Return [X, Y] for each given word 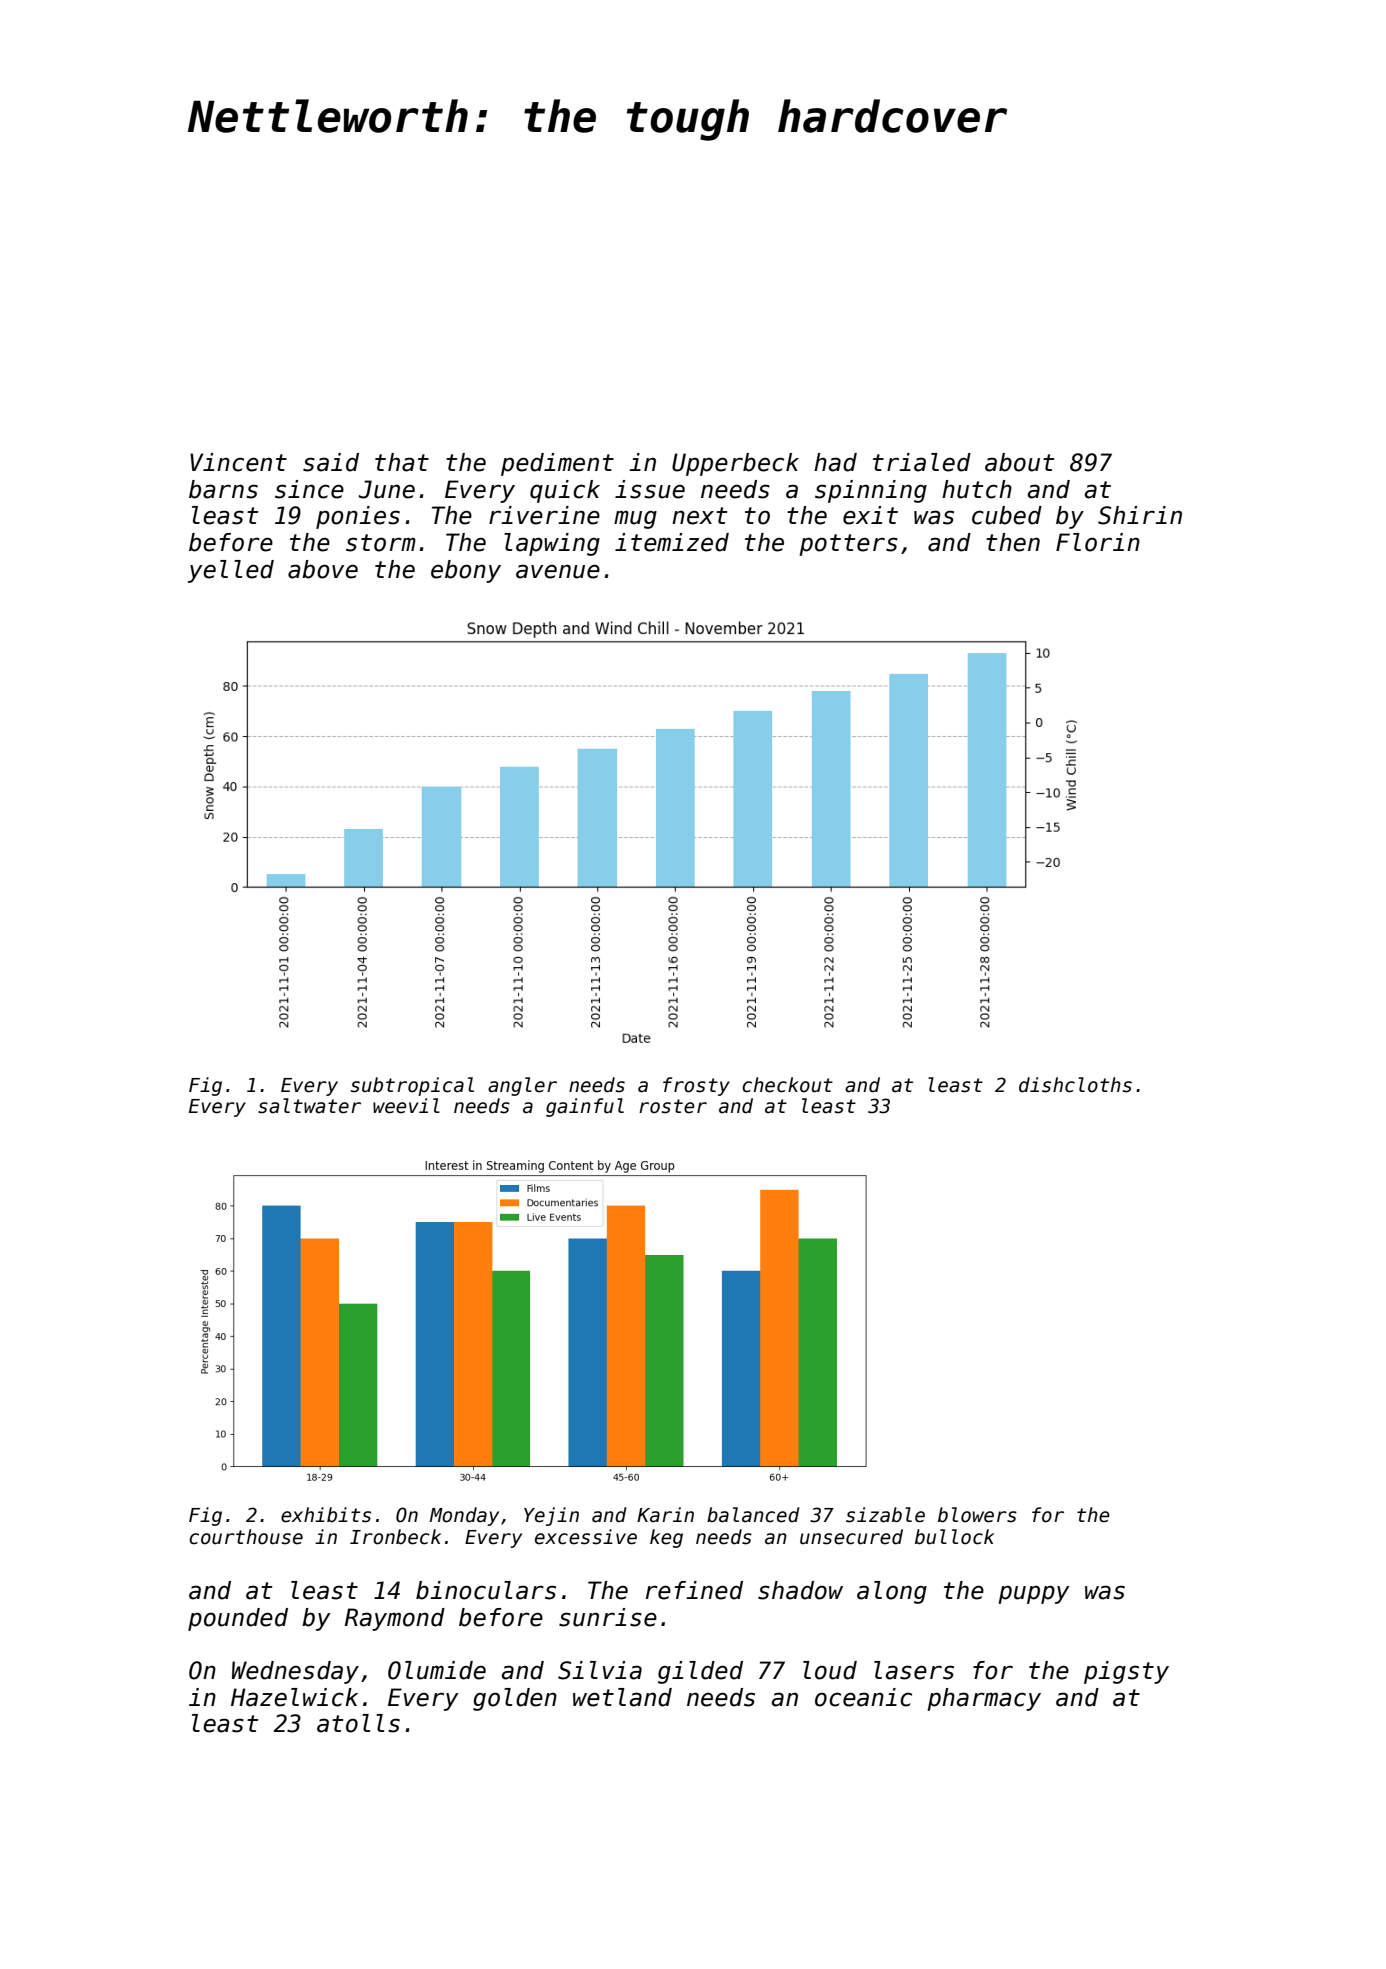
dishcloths [1075, 1085]
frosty [696, 1086]
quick [565, 491]
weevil [406, 1106]
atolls [358, 1723]
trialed [922, 462]
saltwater [309, 1106]
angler [522, 1086]
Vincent [238, 462]
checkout [787, 1085]
